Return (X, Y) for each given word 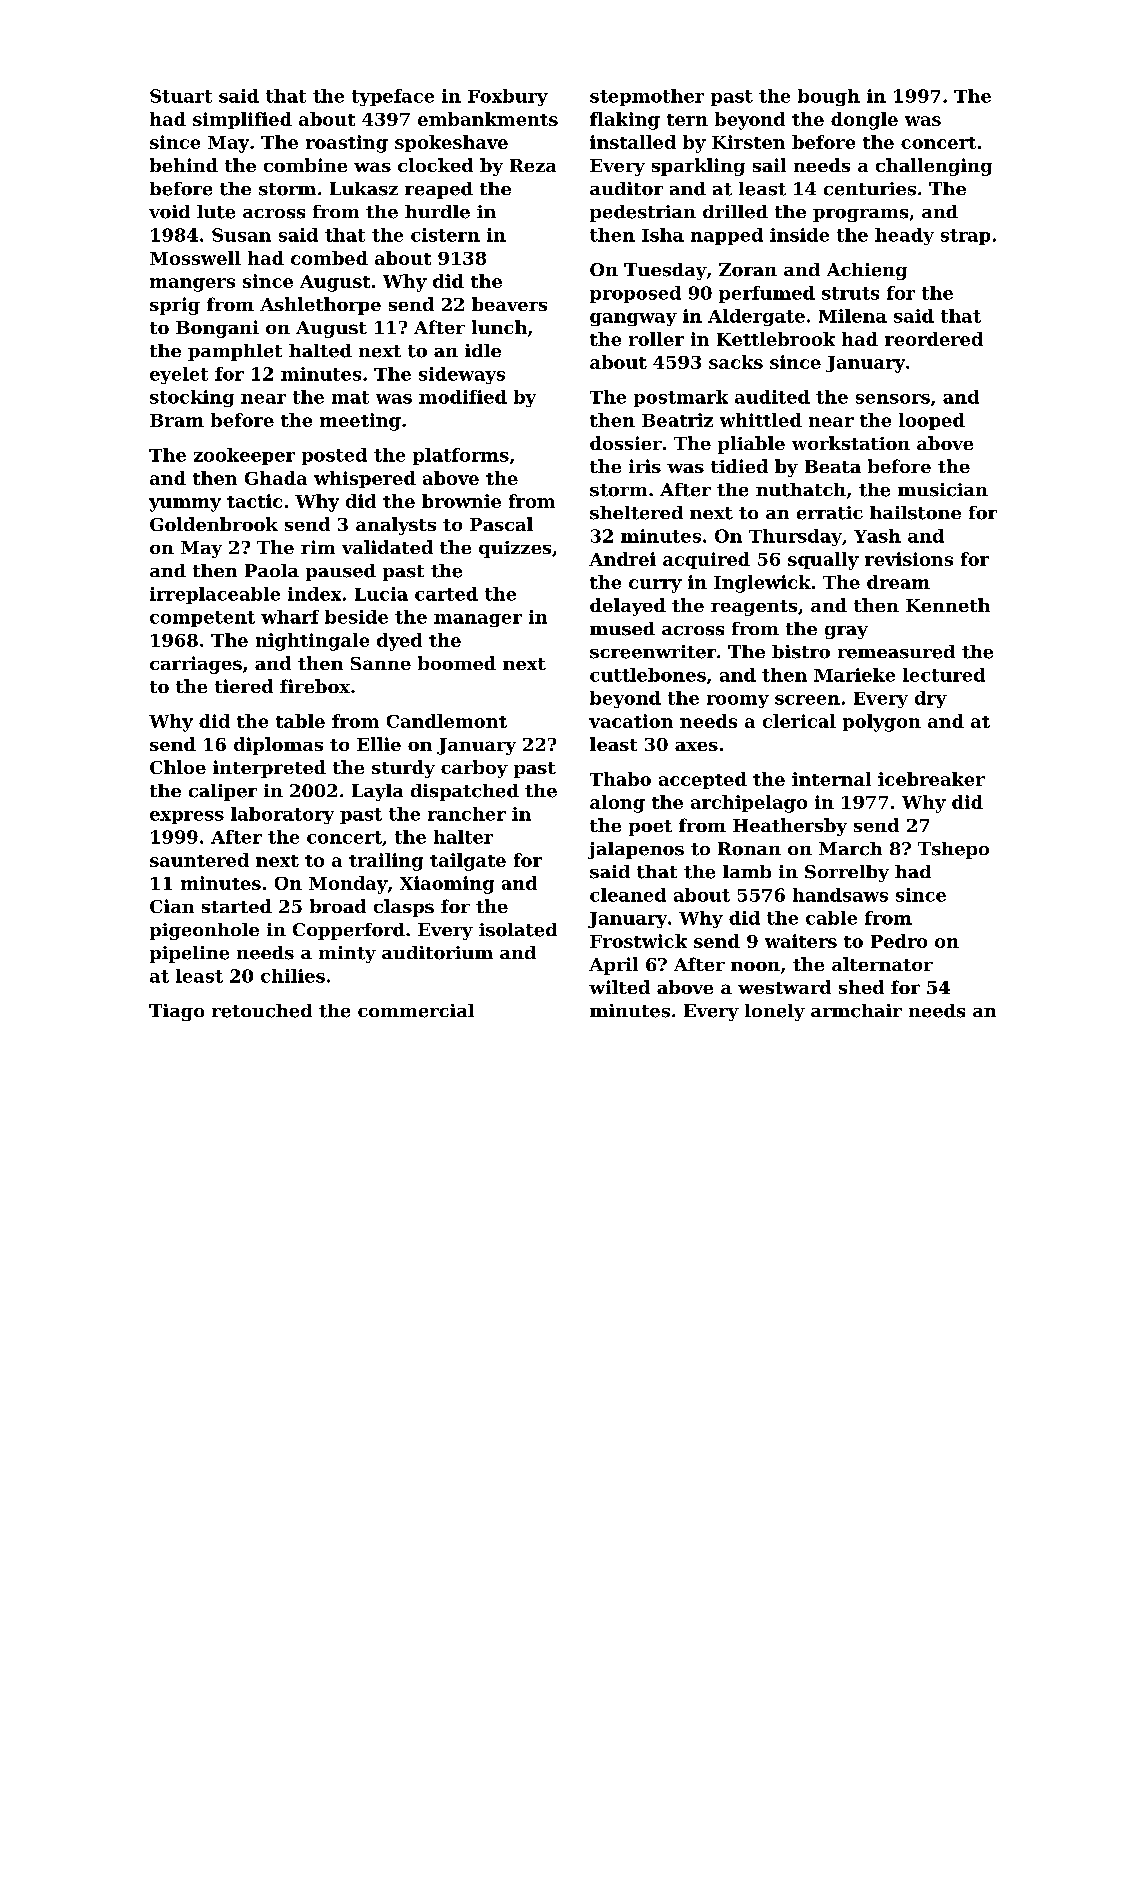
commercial (416, 1011)
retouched (262, 1011)
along (617, 804)
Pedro (899, 941)
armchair (856, 1011)
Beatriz (677, 420)
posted (334, 456)
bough (829, 97)
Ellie (379, 744)
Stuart (181, 96)
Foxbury (508, 97)
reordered (934, 339)
